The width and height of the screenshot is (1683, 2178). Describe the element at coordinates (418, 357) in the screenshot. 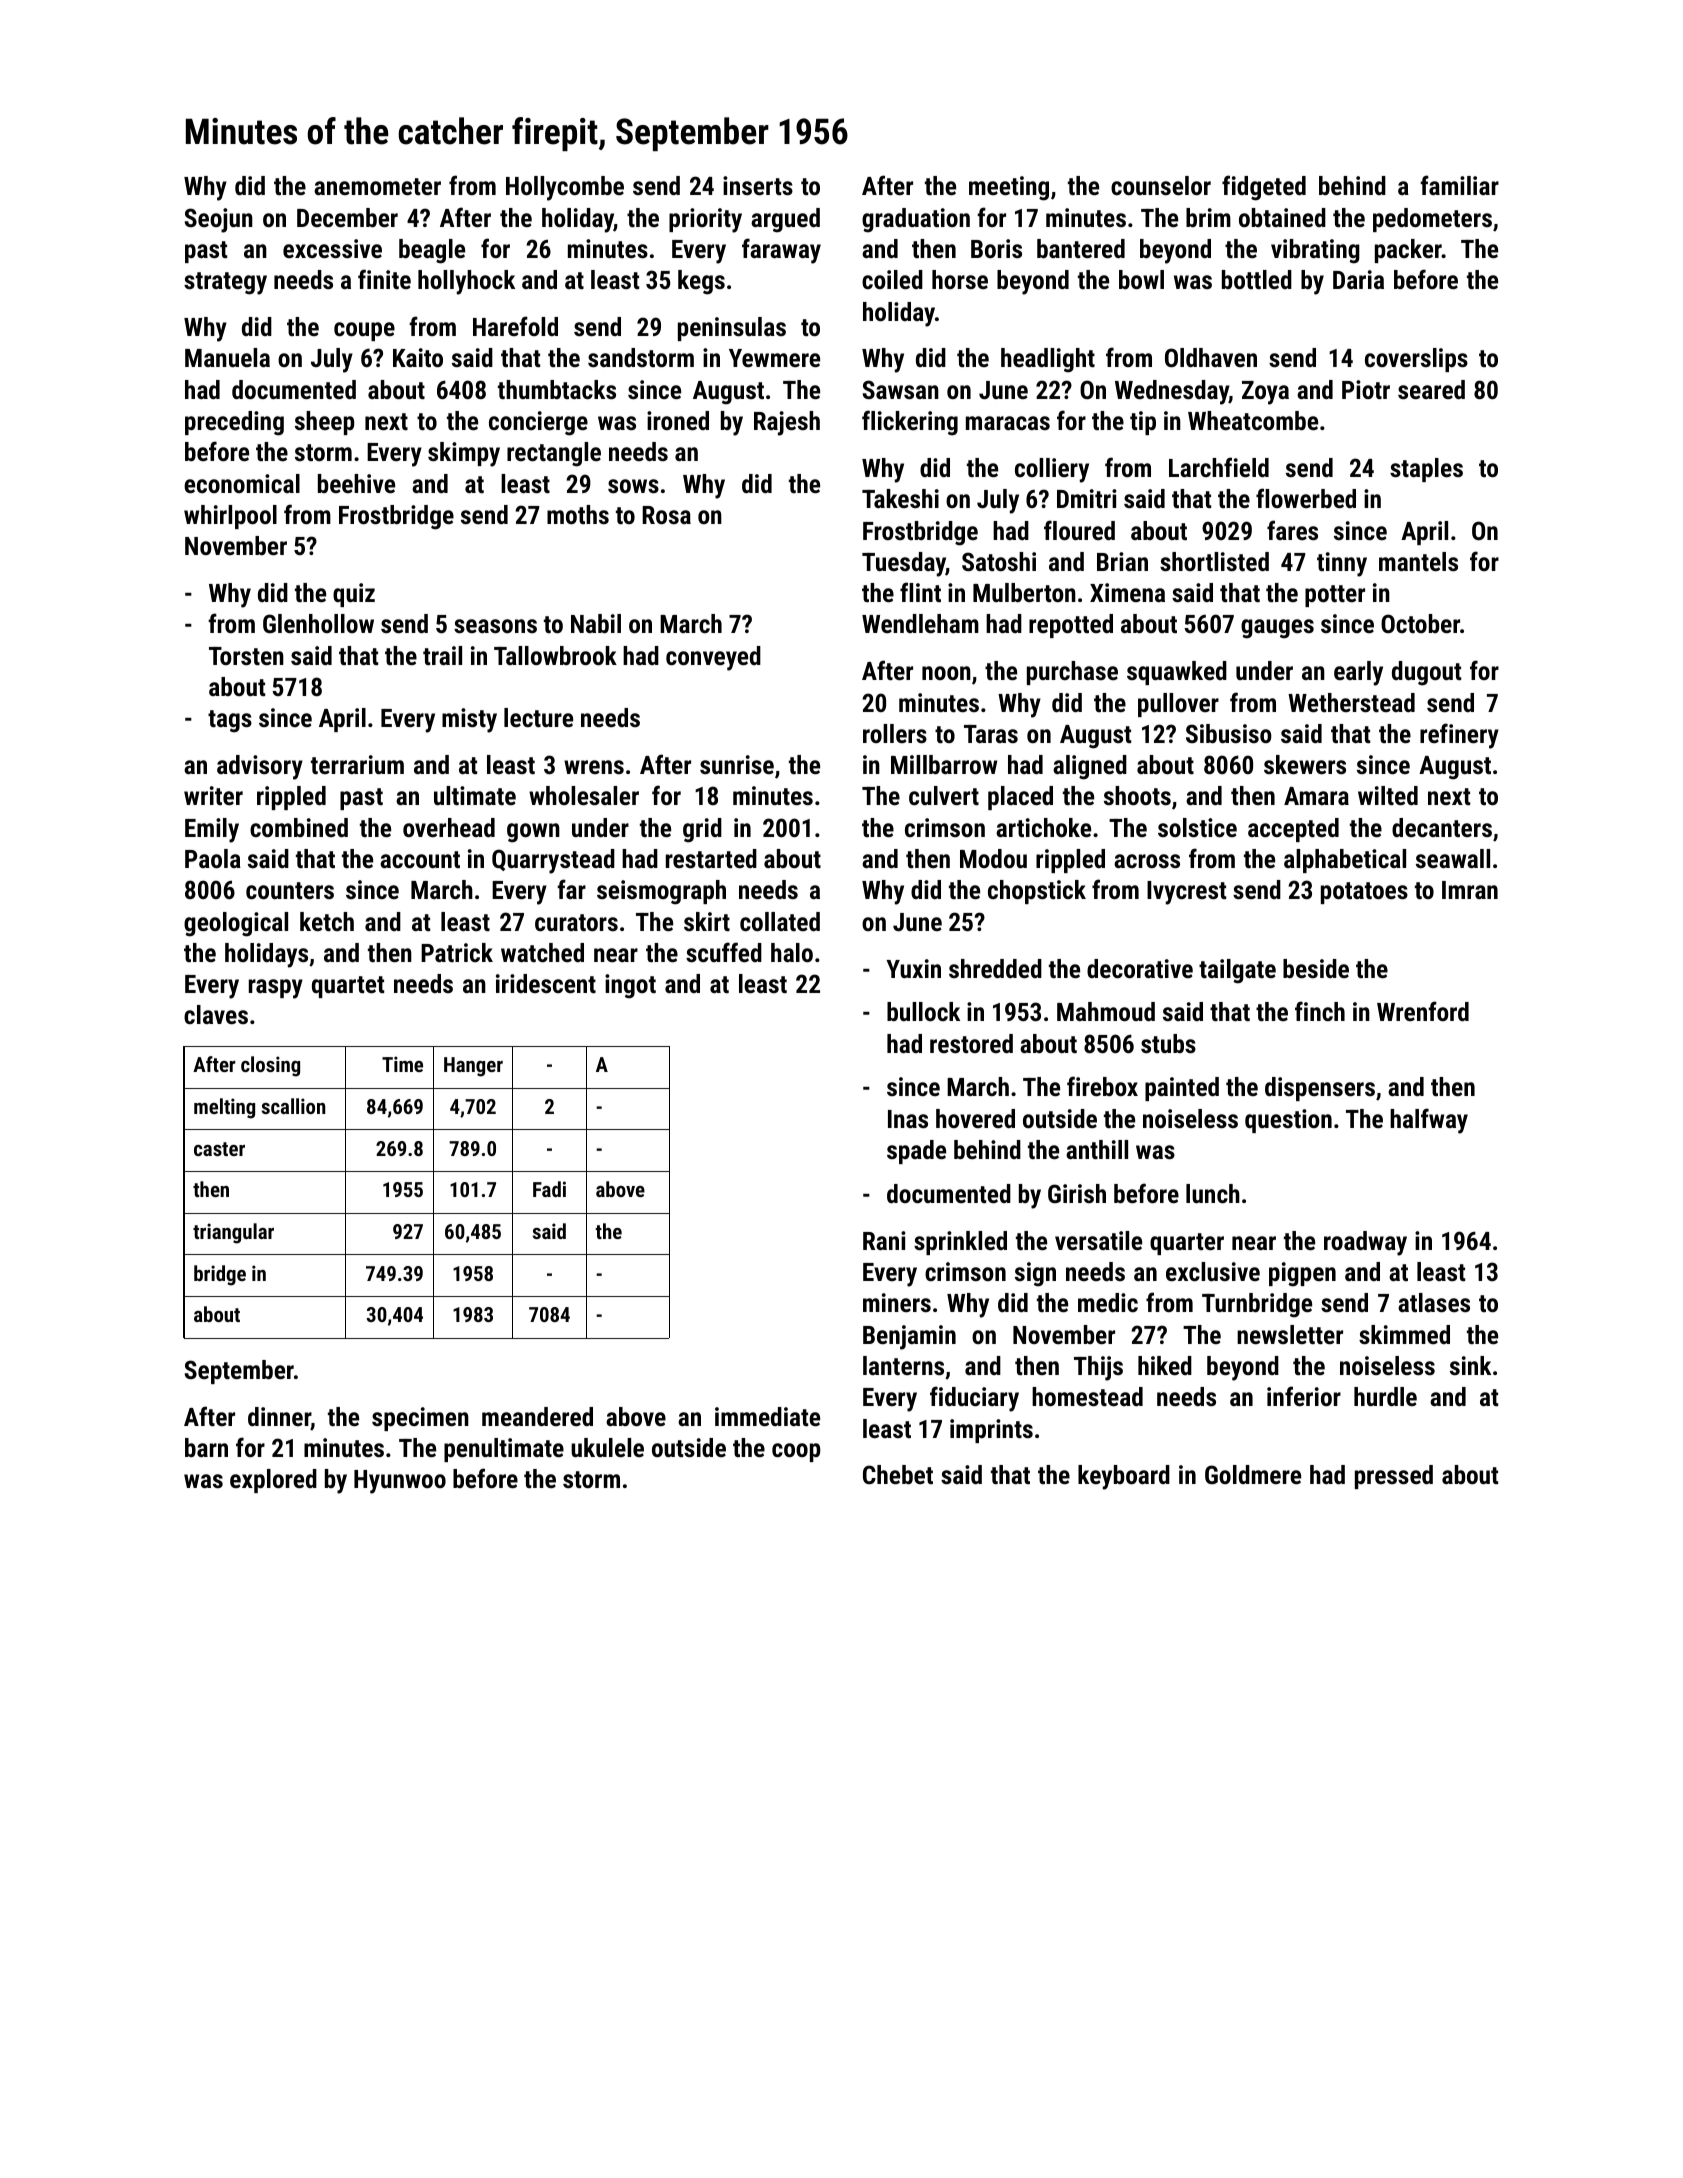

I see `Kaito` at that location.
